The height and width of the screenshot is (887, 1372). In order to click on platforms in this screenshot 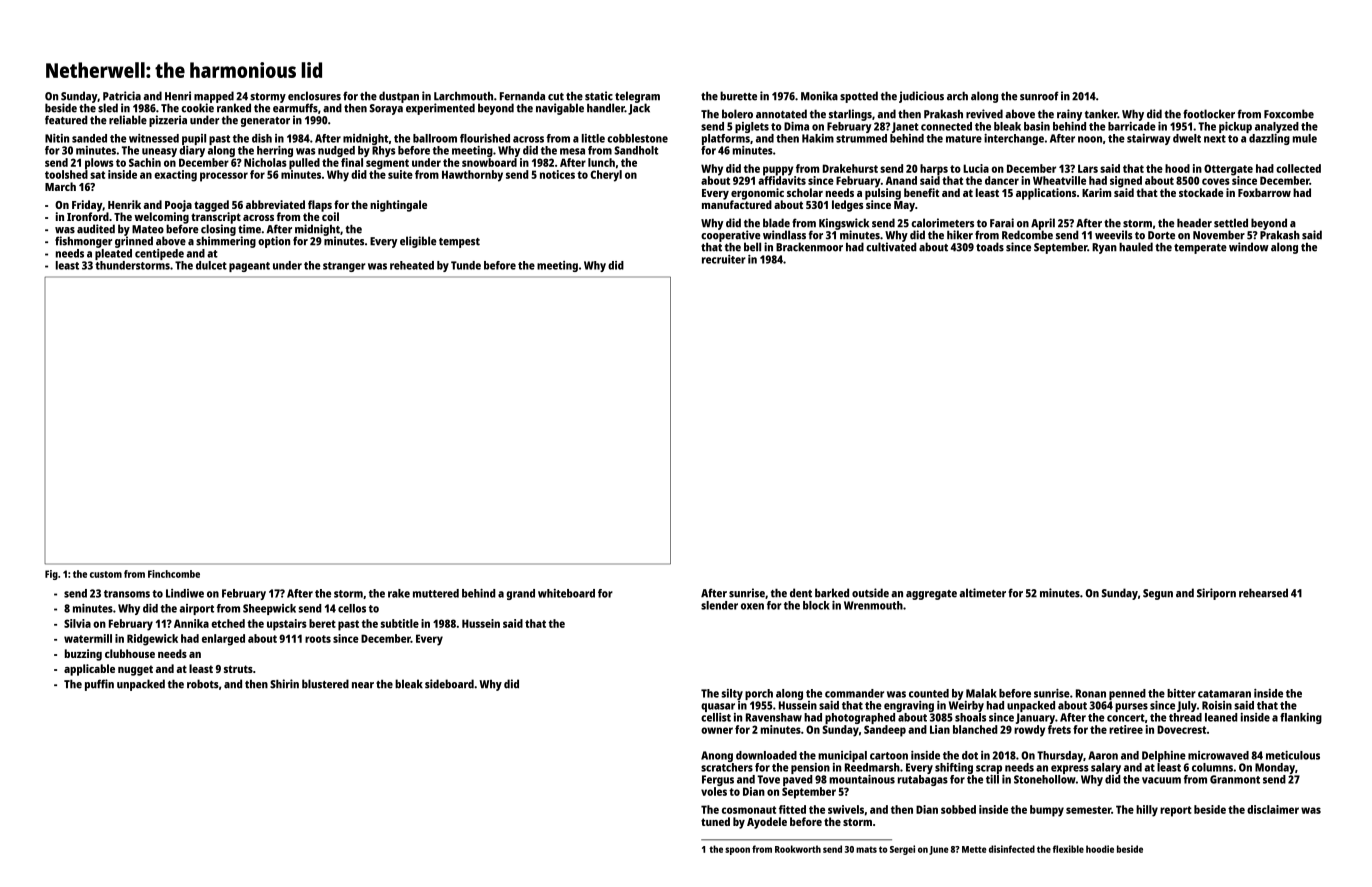, I will do `click(726, 139)`.
